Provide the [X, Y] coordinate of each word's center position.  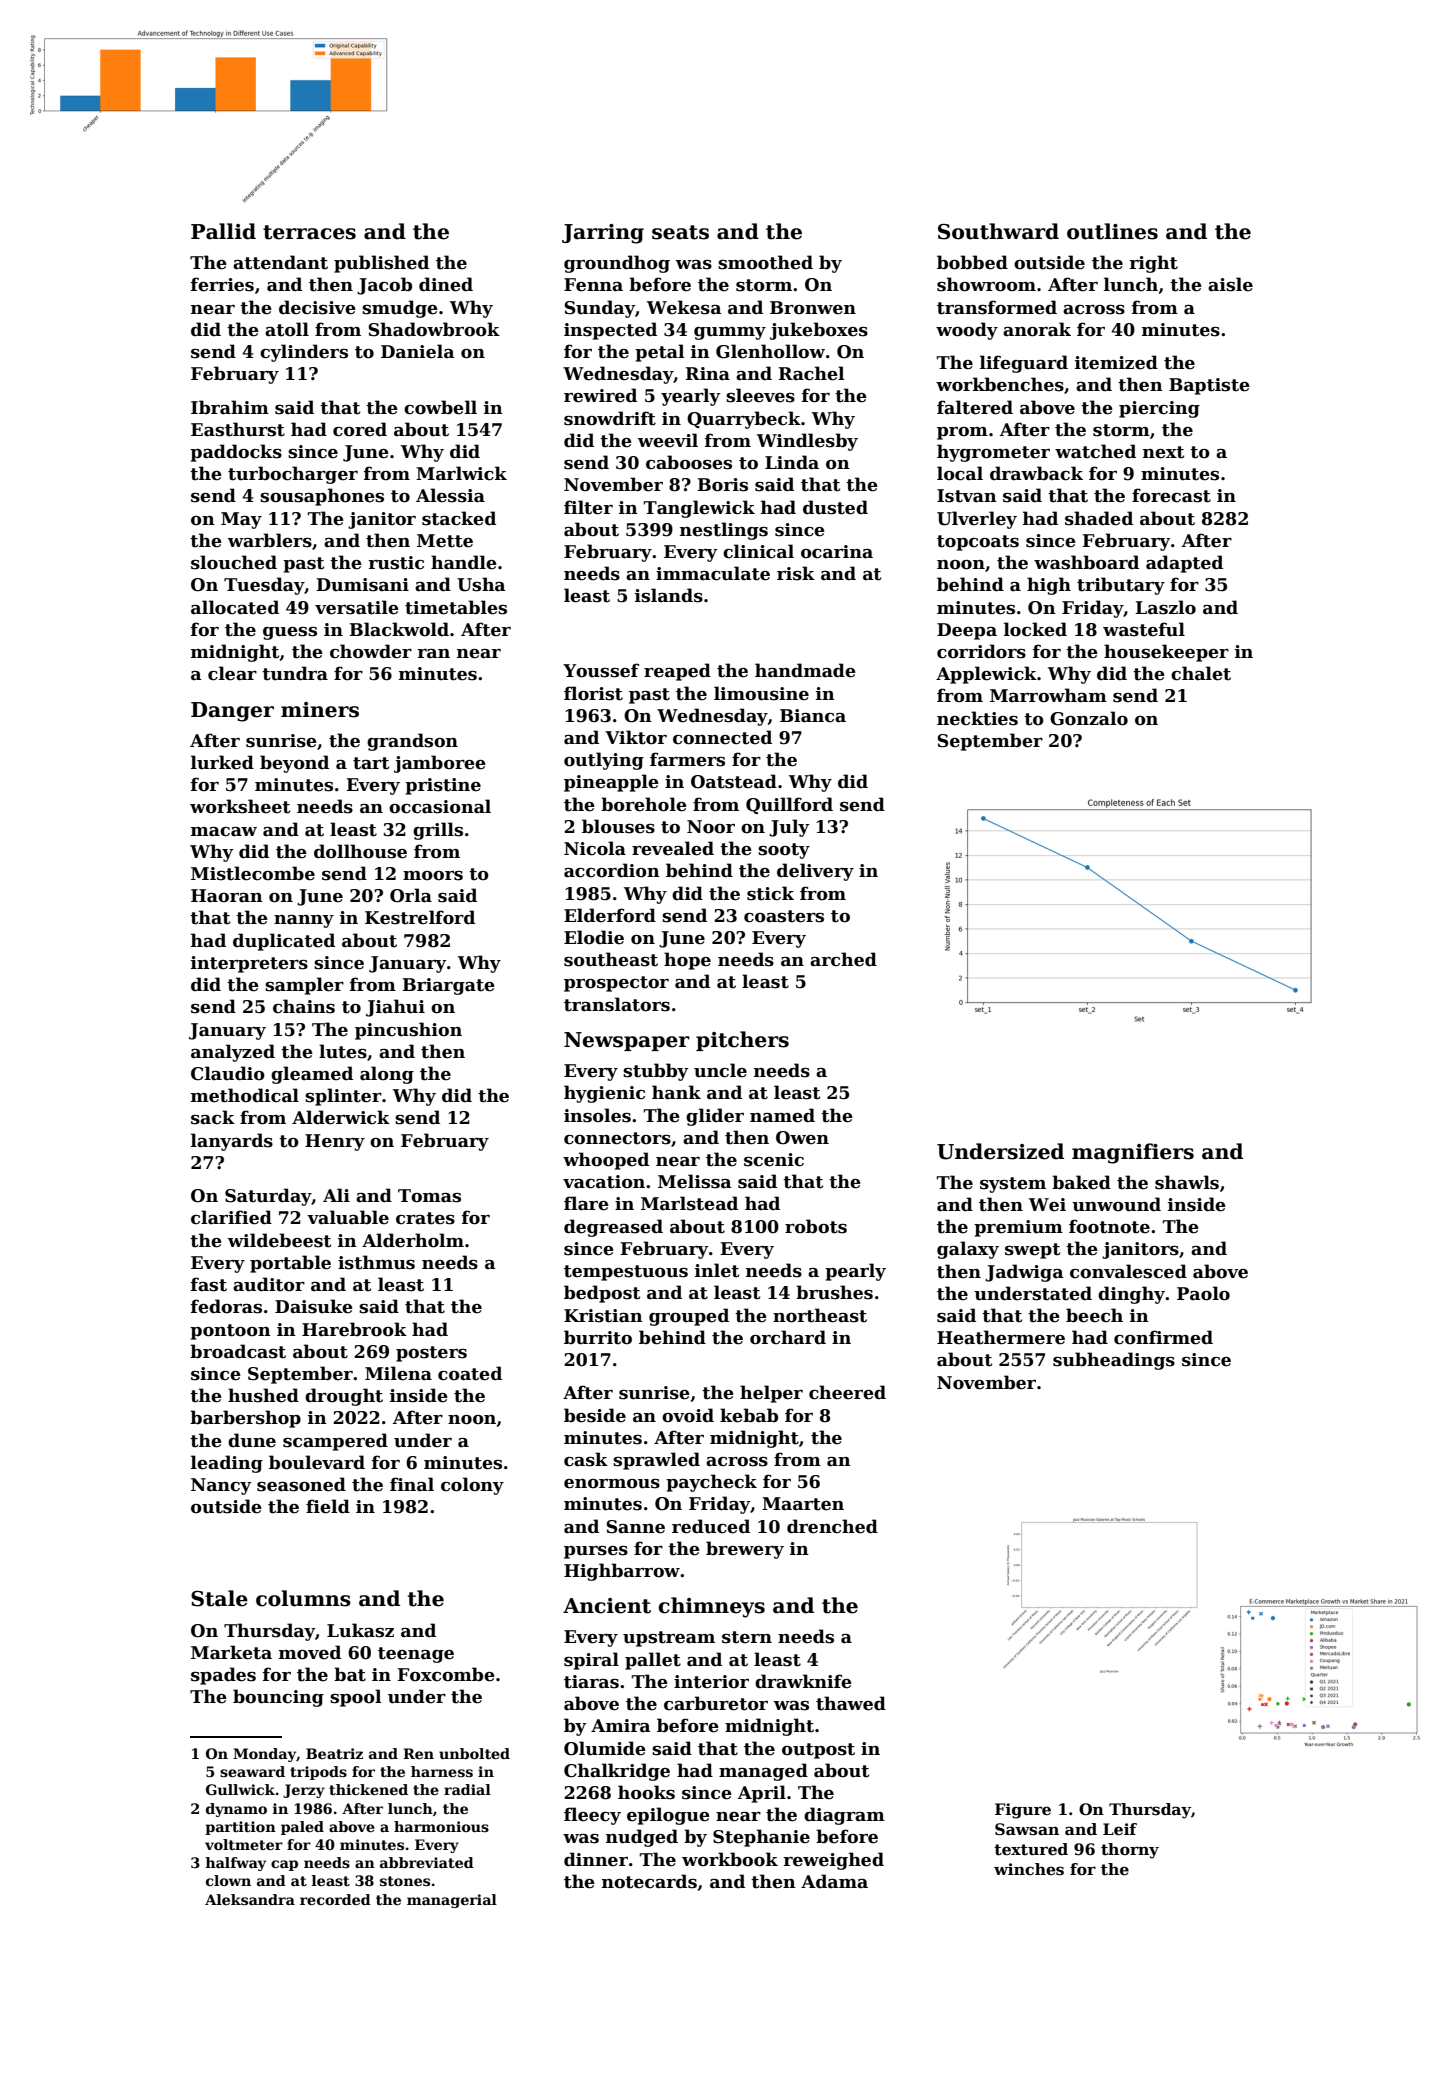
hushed [263, 1395]
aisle [1230, 284]
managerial [452, 1901]
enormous [612, 1484]
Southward [998, 231]
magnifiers [1133, 1153]
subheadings [1114, 1361]
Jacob [384, 286]
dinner [596, 1859]
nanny [304, 921]
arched [843, 959]
